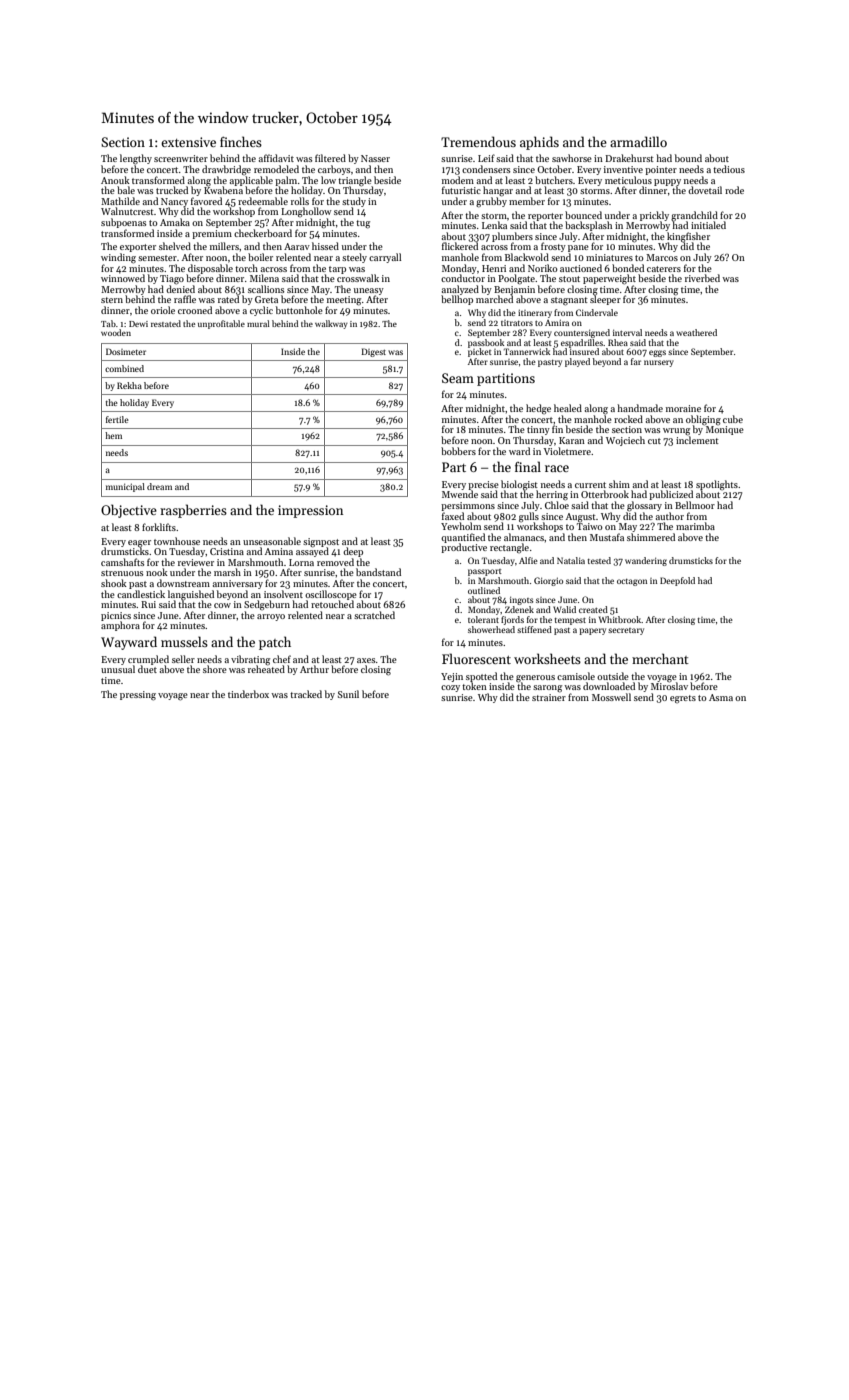  I want to click on pane, so click(578, 248).
